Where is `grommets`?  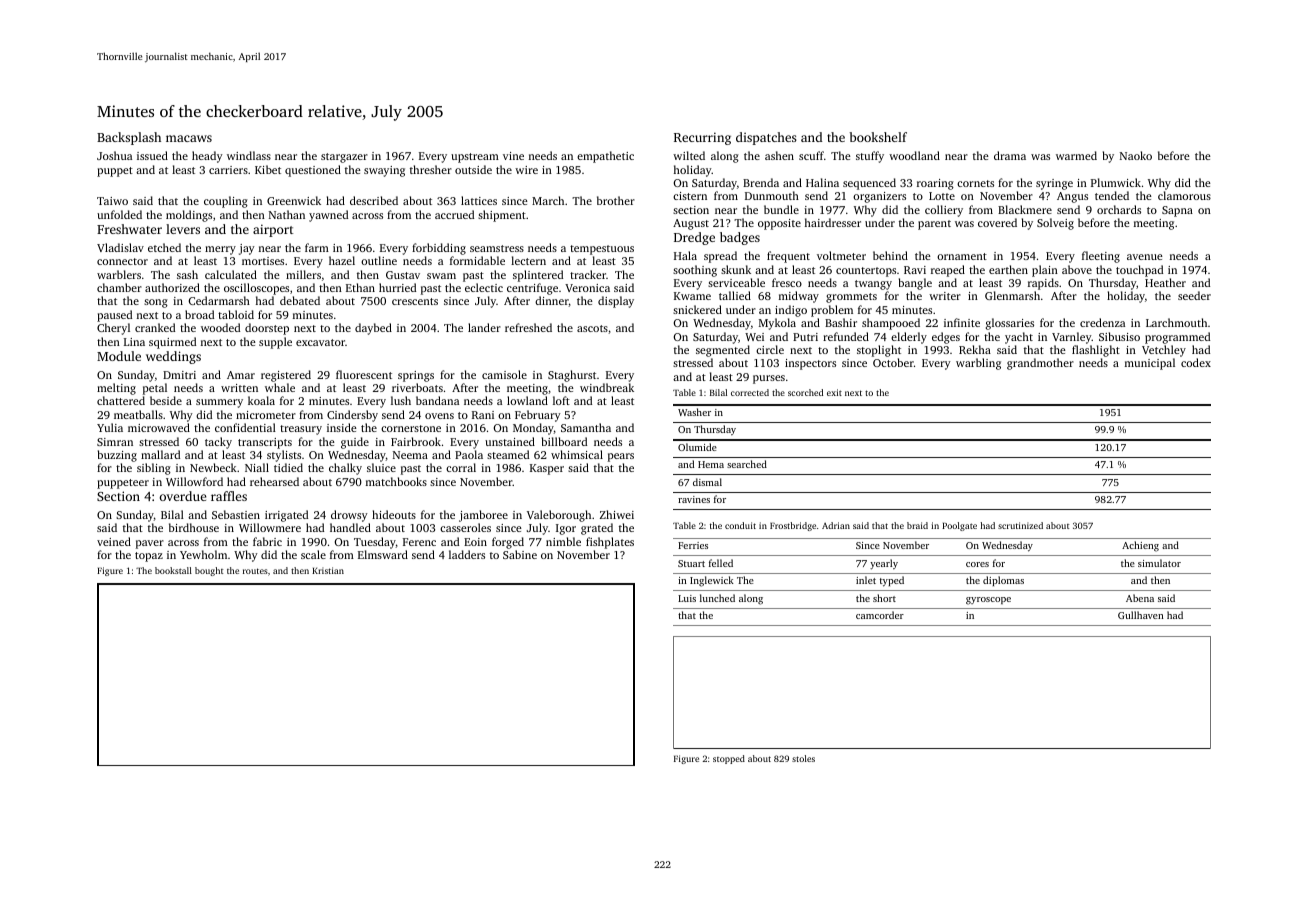 grommets is located at coordinates (851, 298).
